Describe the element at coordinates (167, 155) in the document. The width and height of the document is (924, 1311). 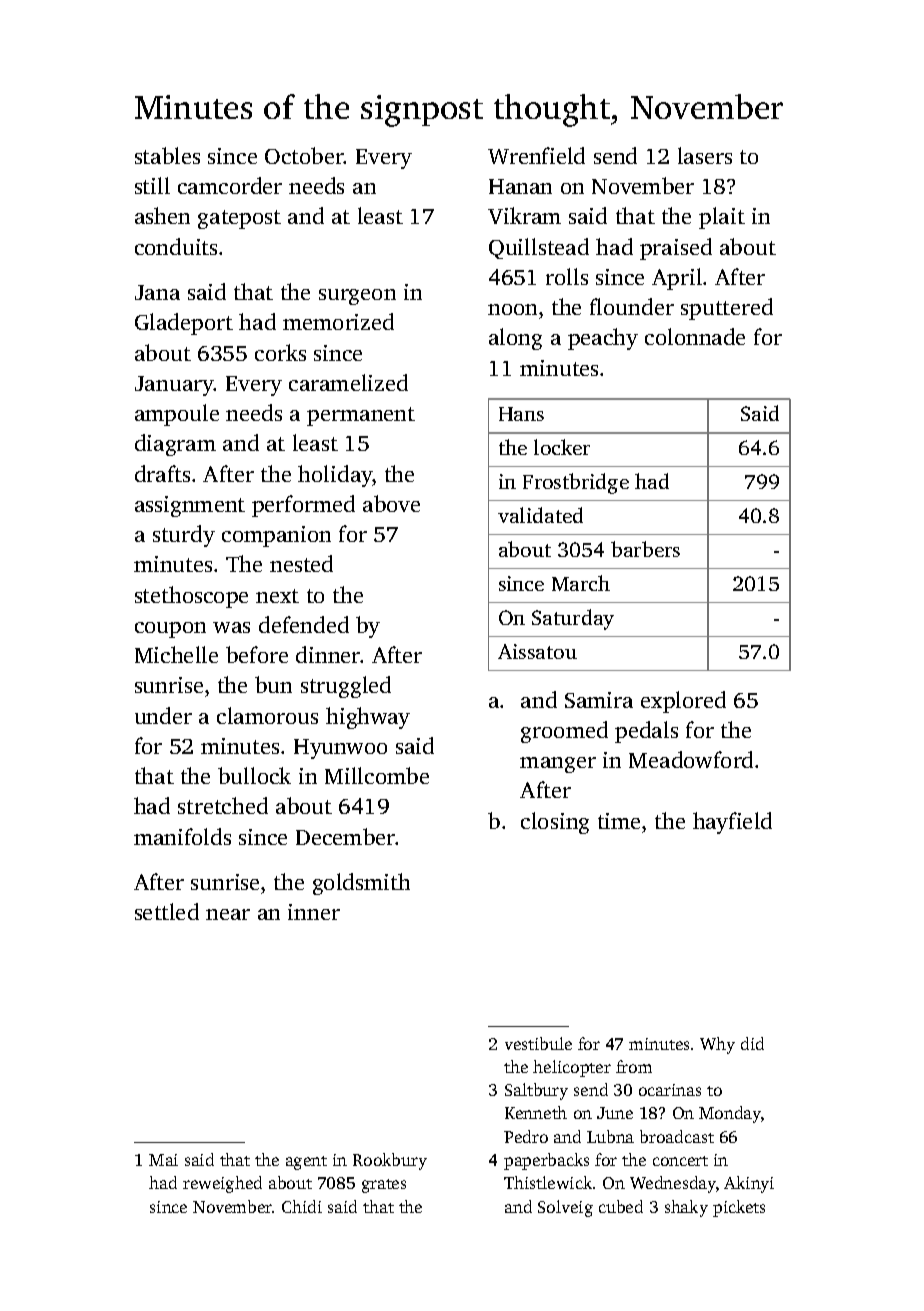
I see `stables` at that location.
